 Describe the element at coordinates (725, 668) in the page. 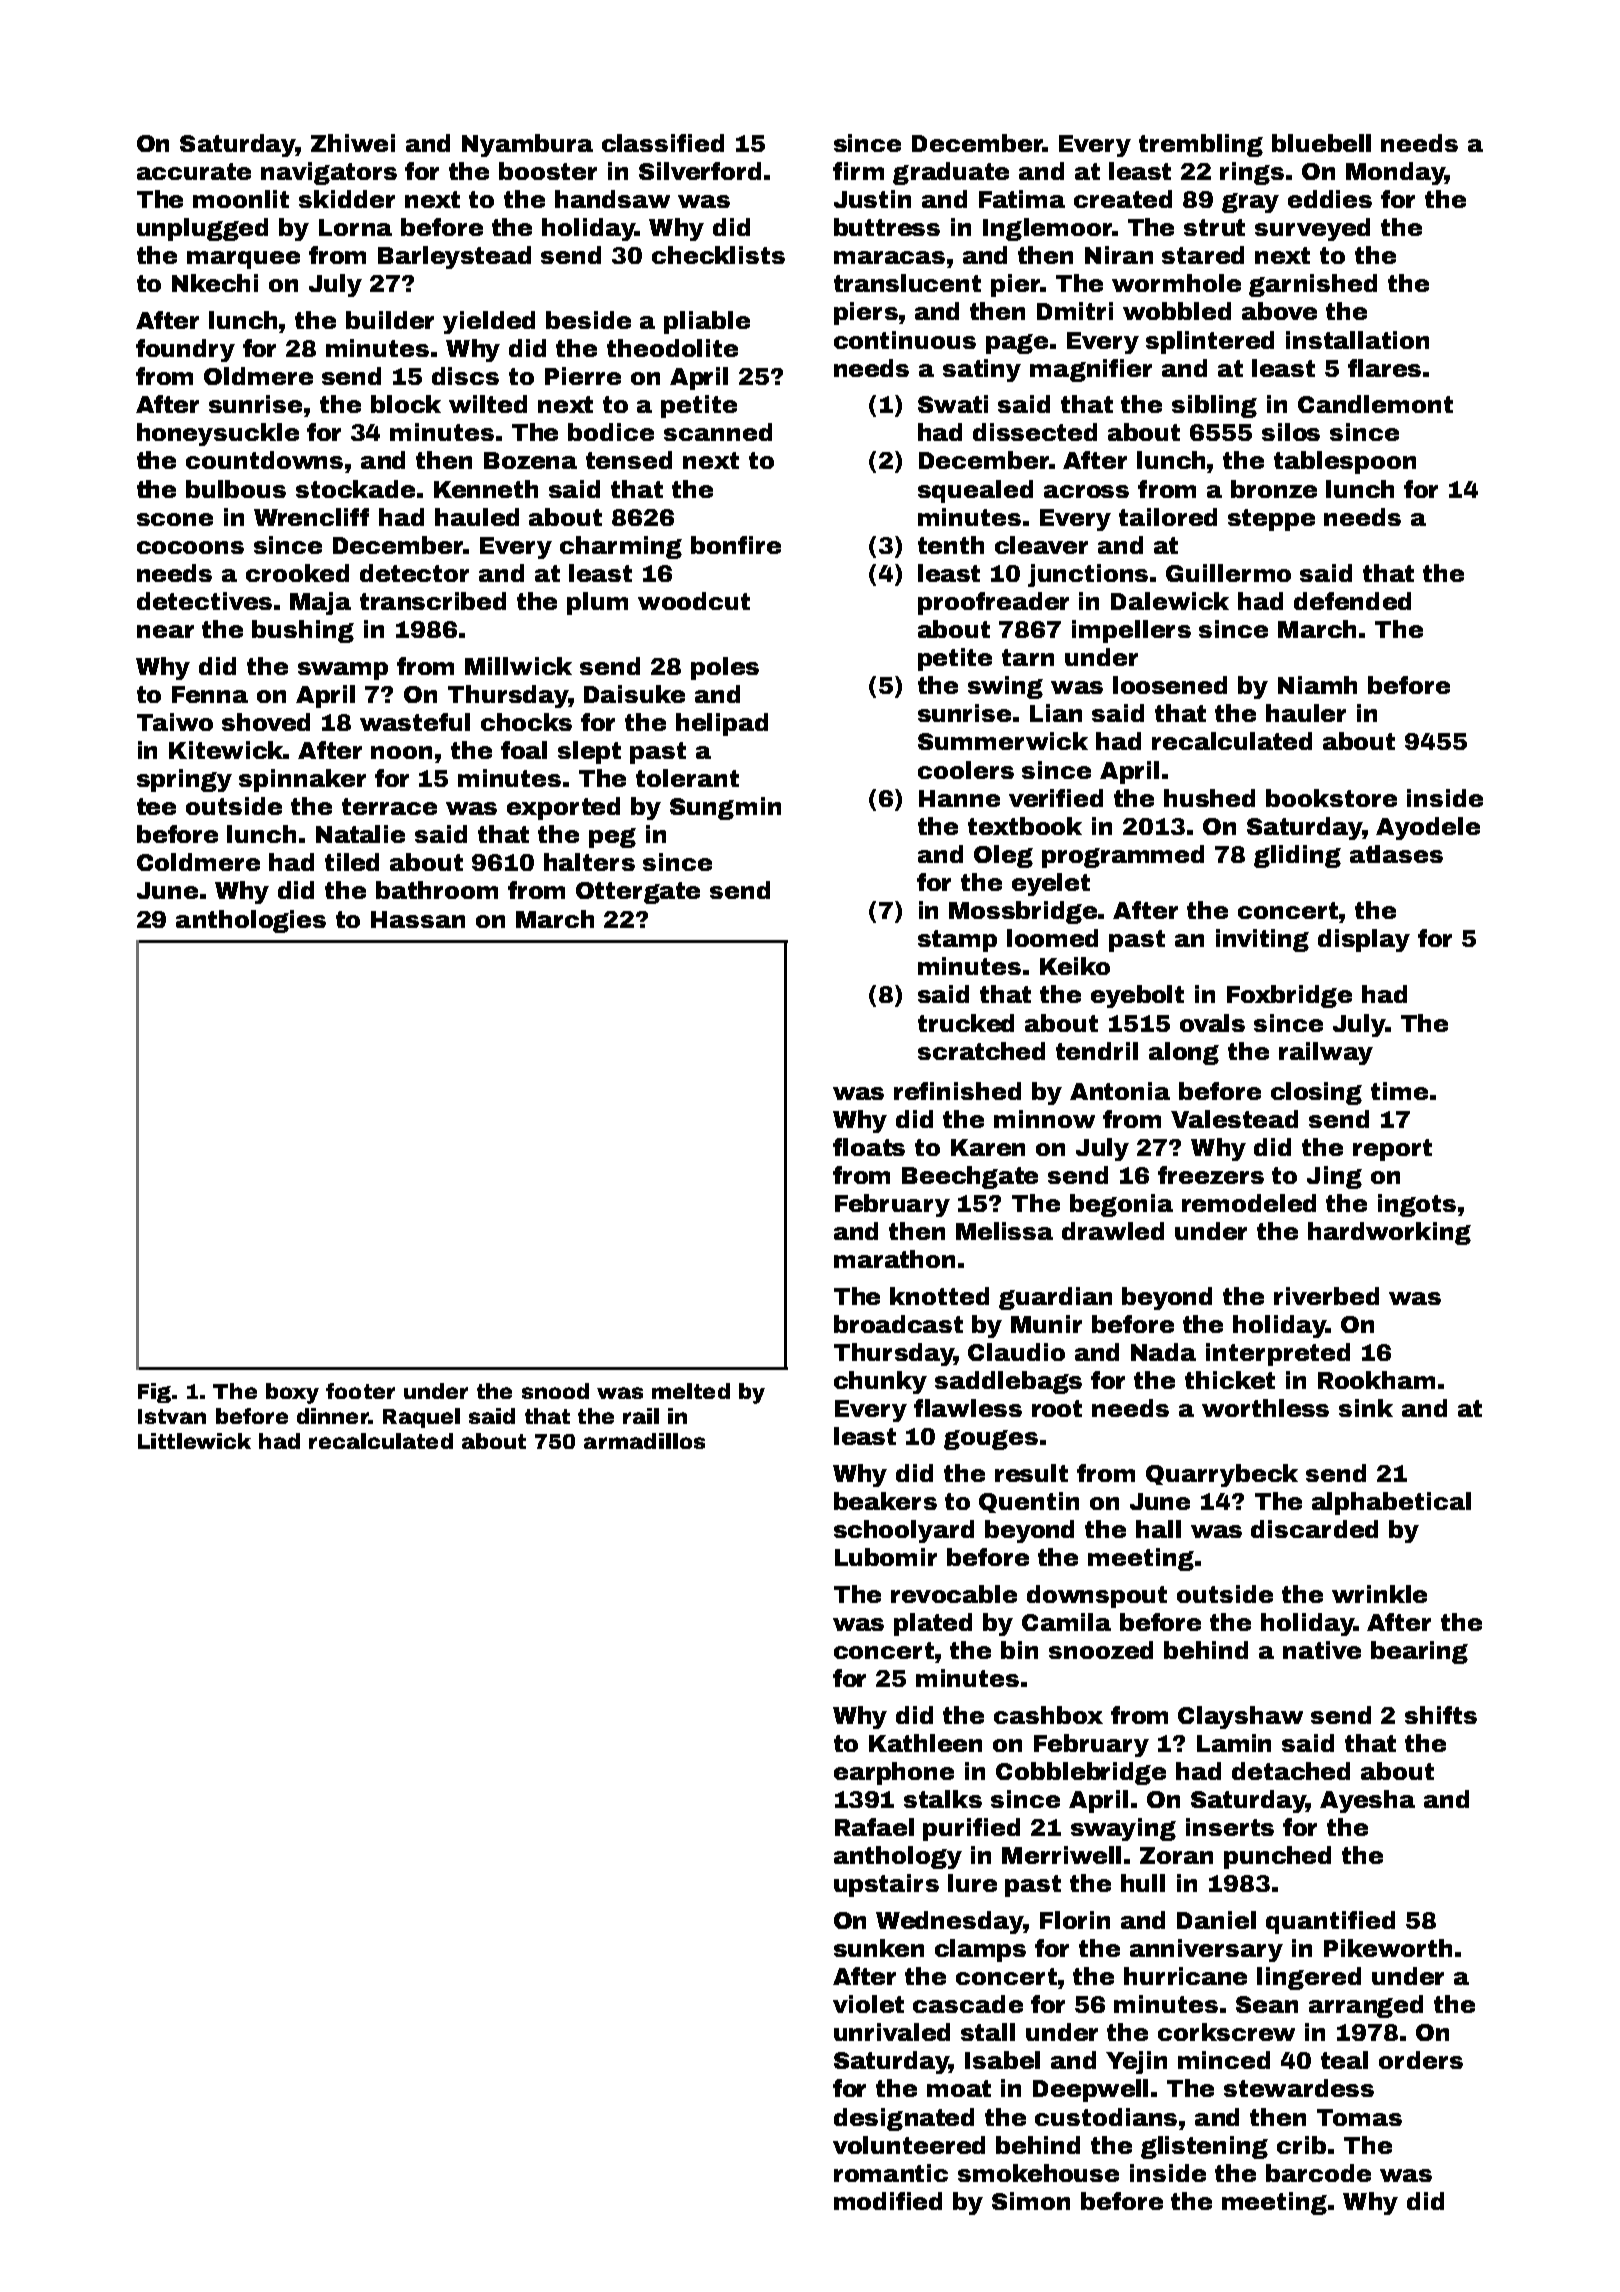

I see `poles` at that location.
